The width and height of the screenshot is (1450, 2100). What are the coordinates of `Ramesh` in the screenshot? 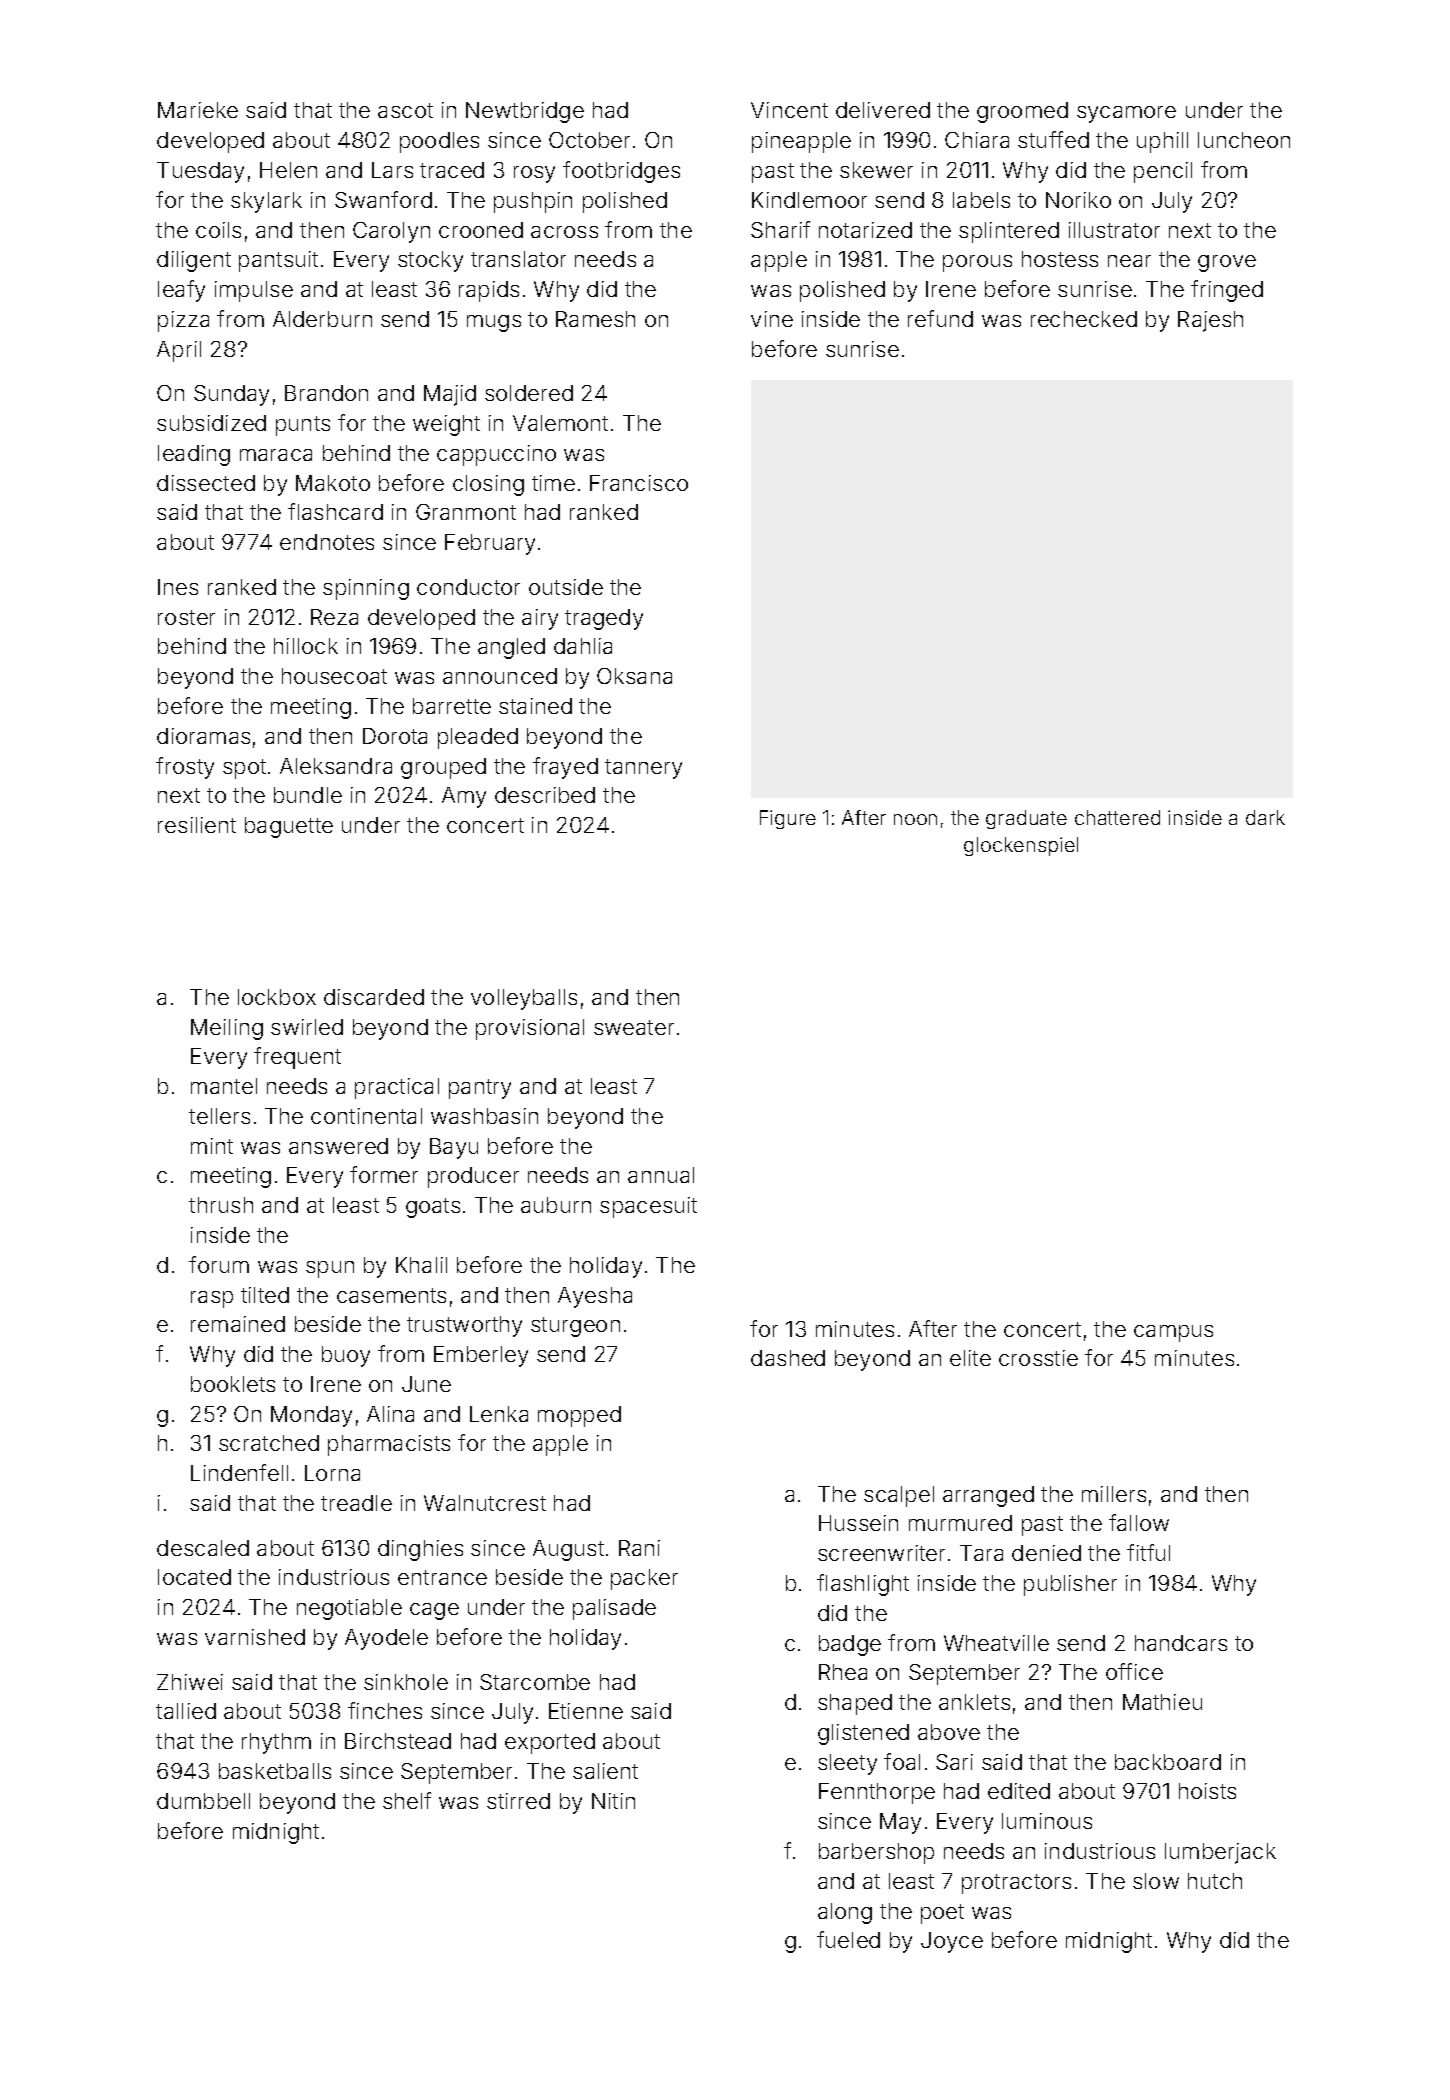 It's located at (595, 319).
